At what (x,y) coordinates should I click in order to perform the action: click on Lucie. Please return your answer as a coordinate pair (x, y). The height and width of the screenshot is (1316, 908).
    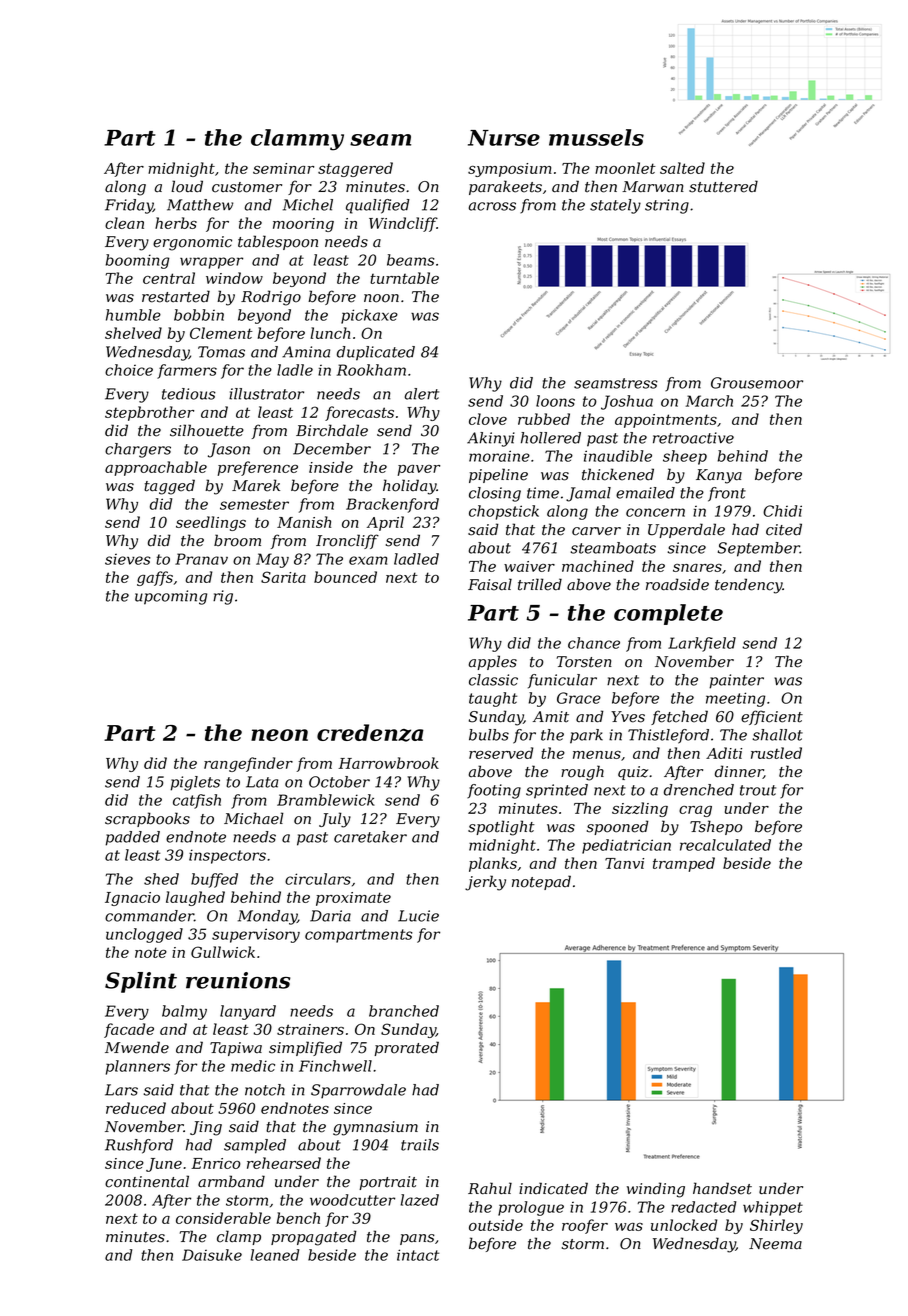
    Looking at the image, I should click on (418, 916).
